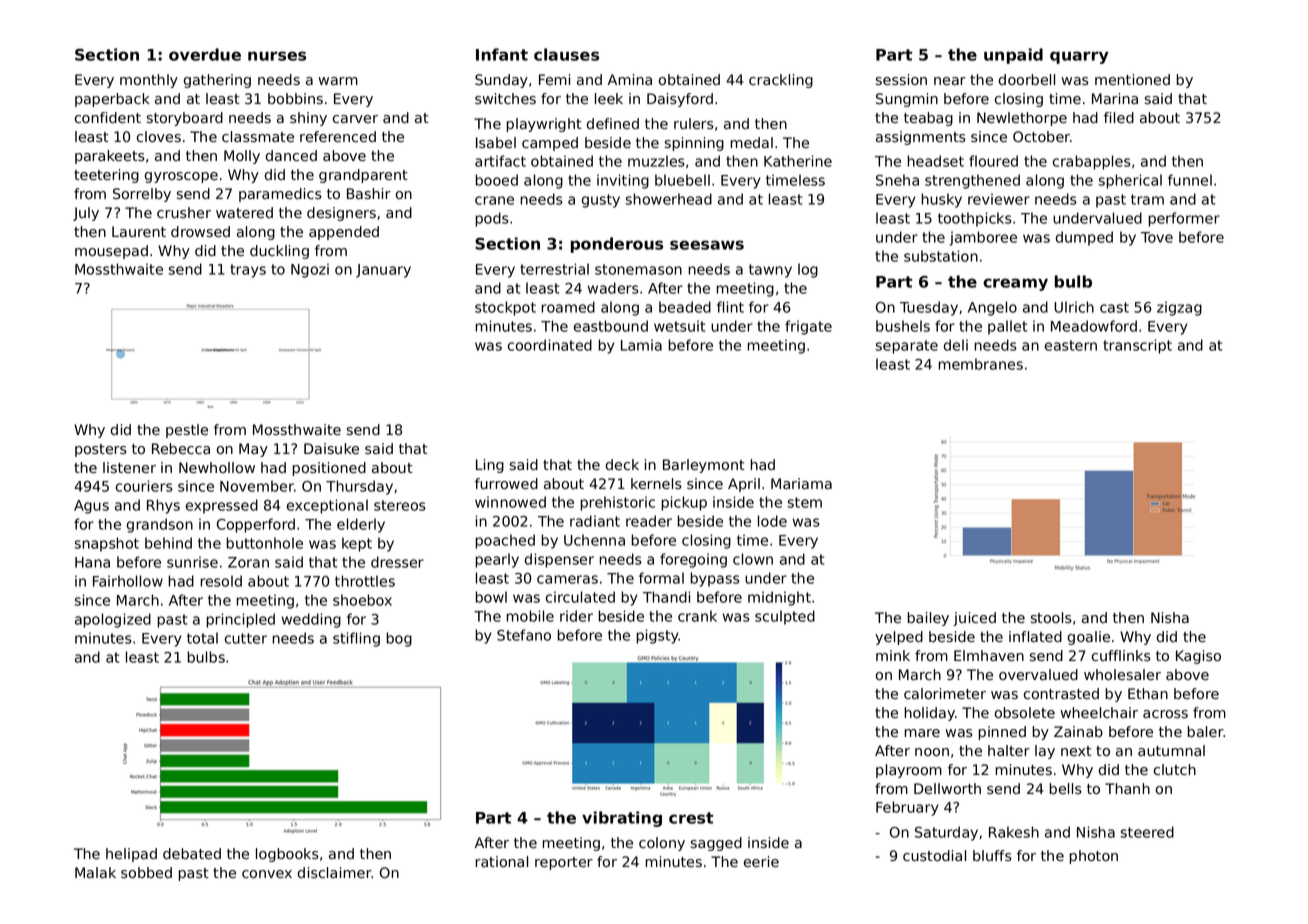 The width and height of the page is (1308, 924). Describe the element at coordinates (1007, 327) in the page. I see `pallet` at that location.
